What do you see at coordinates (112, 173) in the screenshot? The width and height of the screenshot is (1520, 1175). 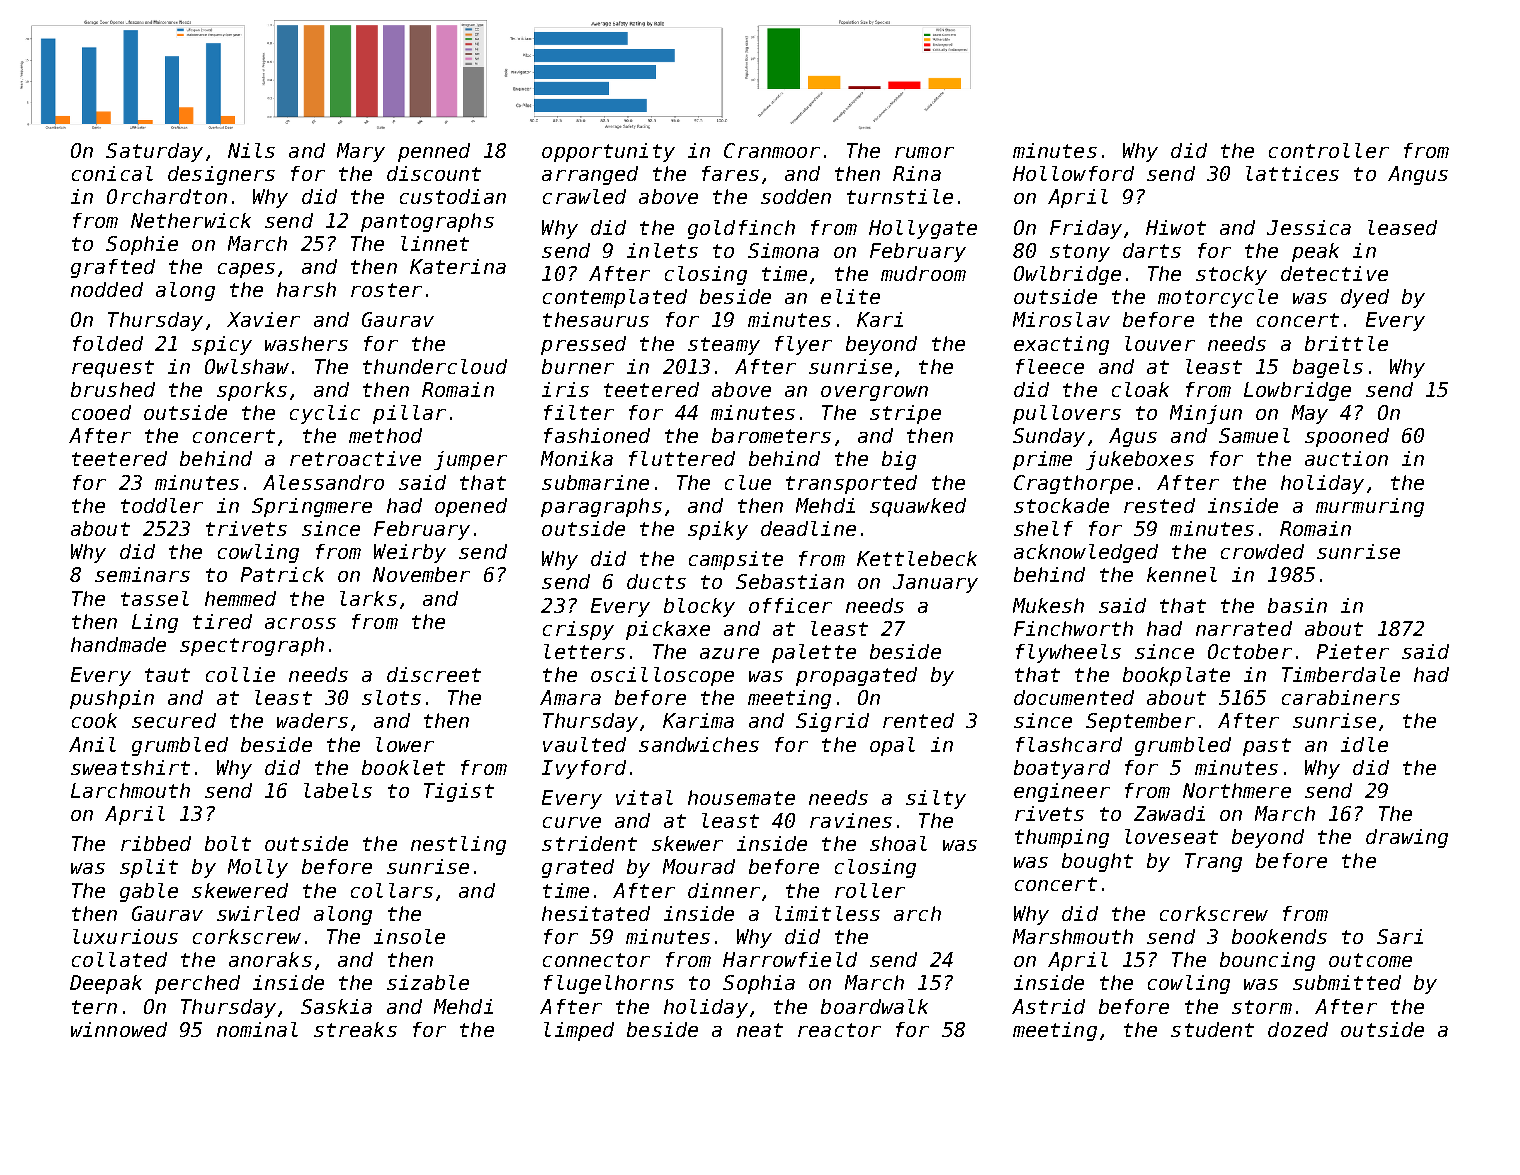 I see `conical` at bounding box center [112, 173].
